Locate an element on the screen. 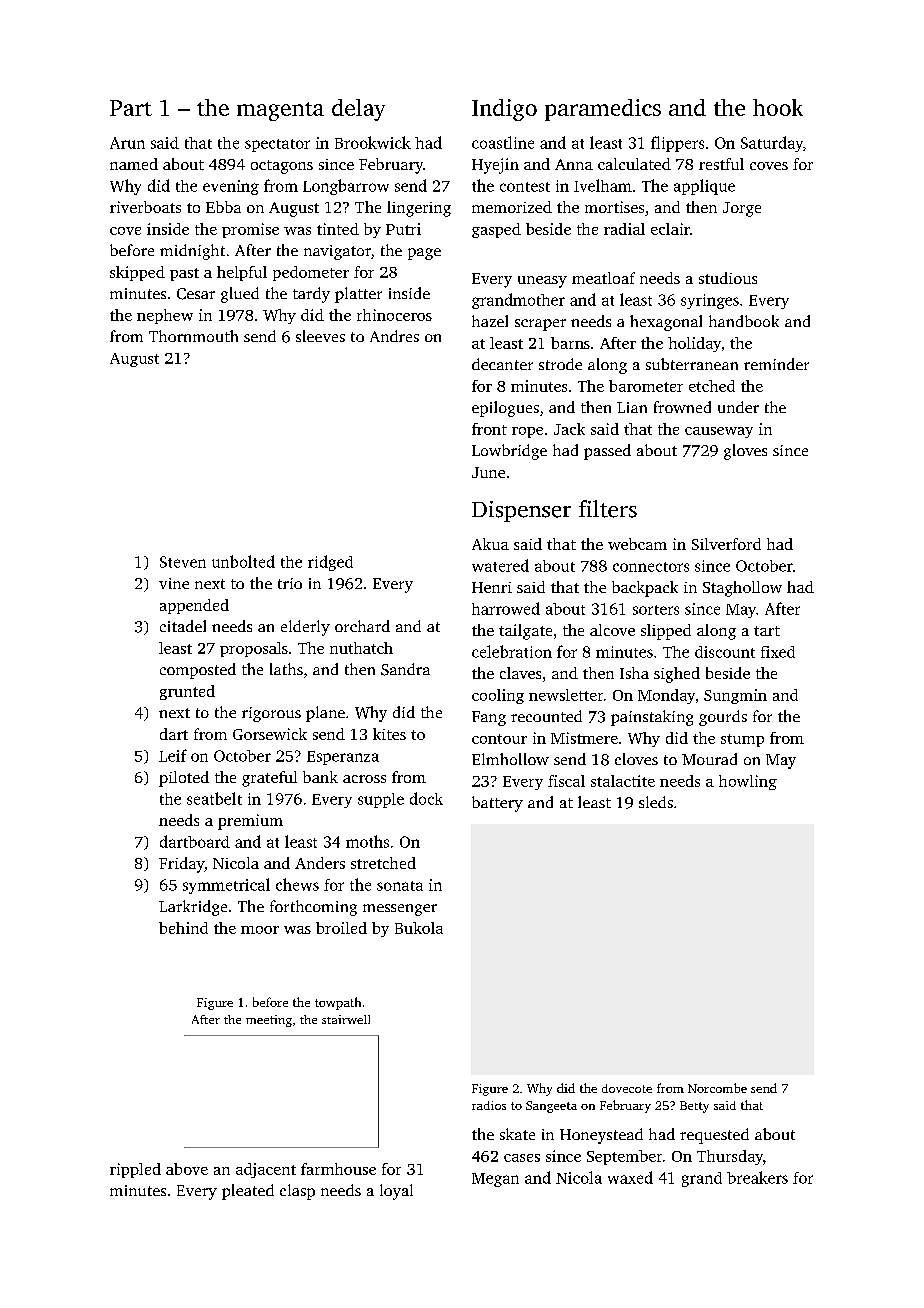 The height and width of the screenshot is (1308, 924). kites is located at coordinates (389, 734).
